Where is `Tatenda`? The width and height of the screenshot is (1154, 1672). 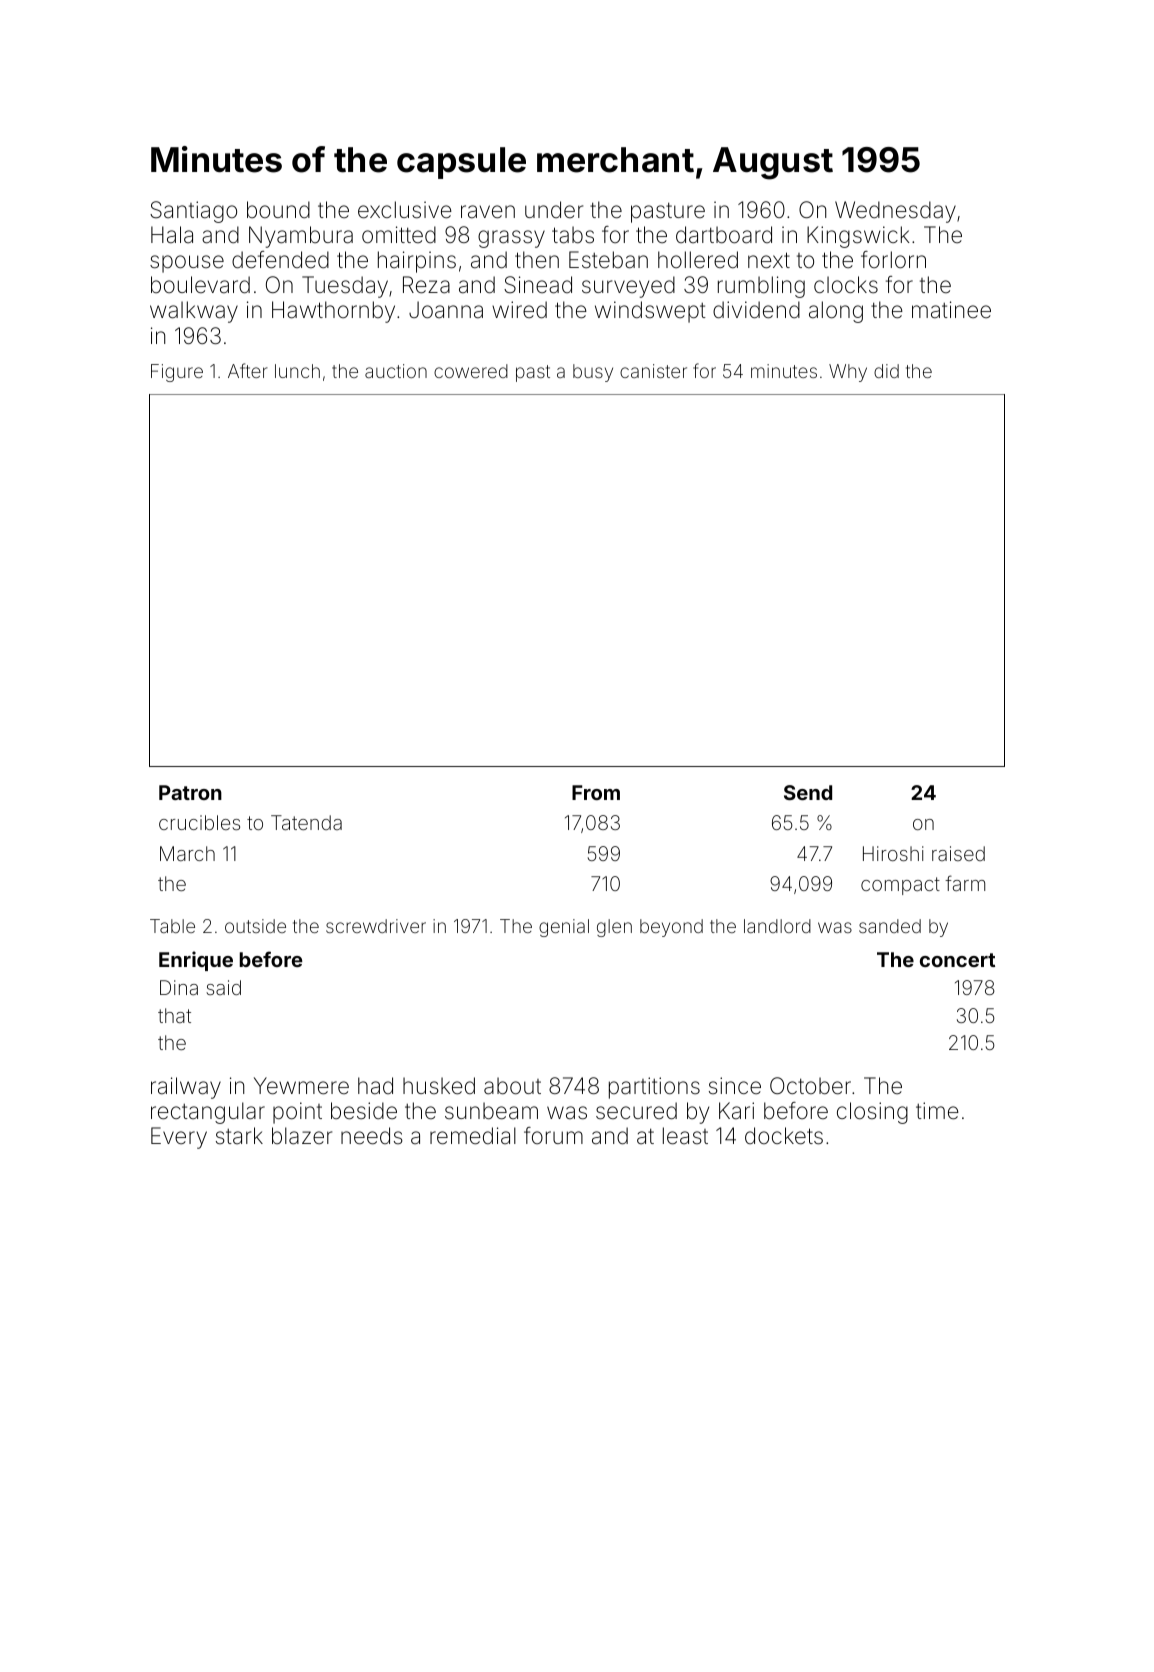
Tatenda is located at coordinates (306, 822).
